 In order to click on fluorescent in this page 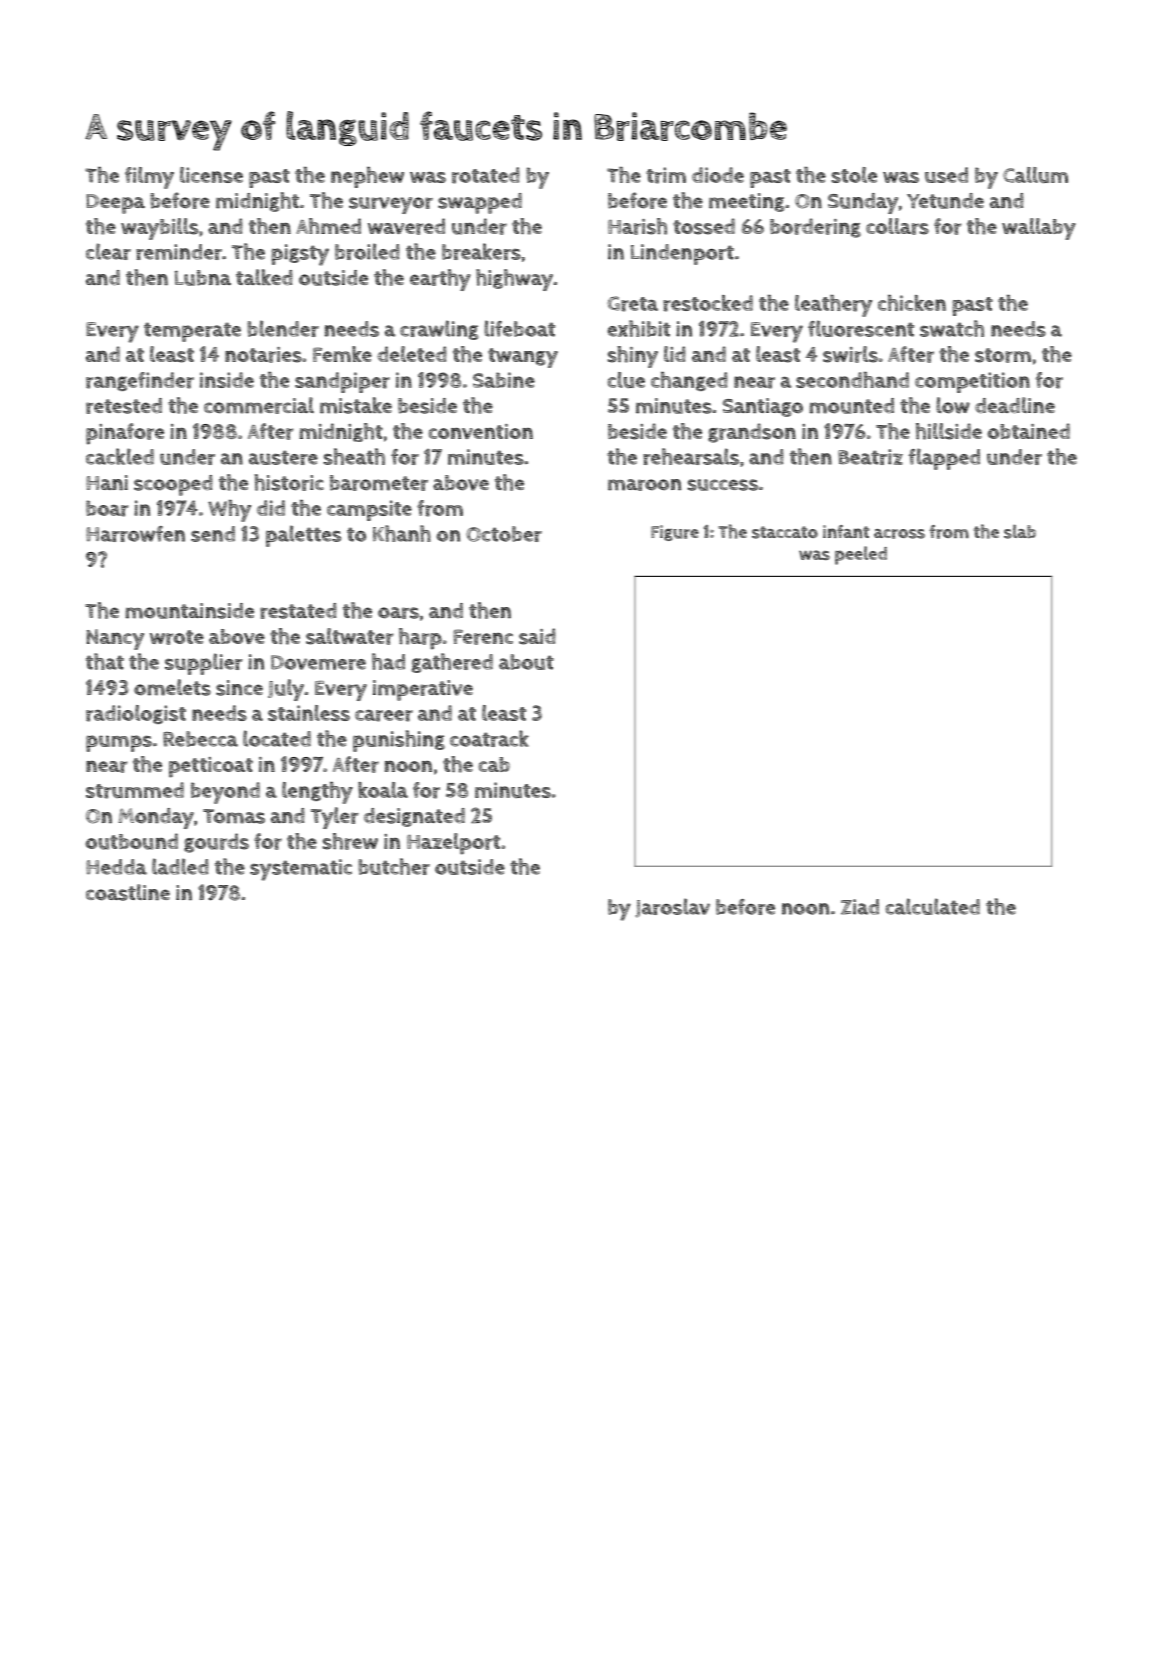, I will do `click(861, 328)`.
